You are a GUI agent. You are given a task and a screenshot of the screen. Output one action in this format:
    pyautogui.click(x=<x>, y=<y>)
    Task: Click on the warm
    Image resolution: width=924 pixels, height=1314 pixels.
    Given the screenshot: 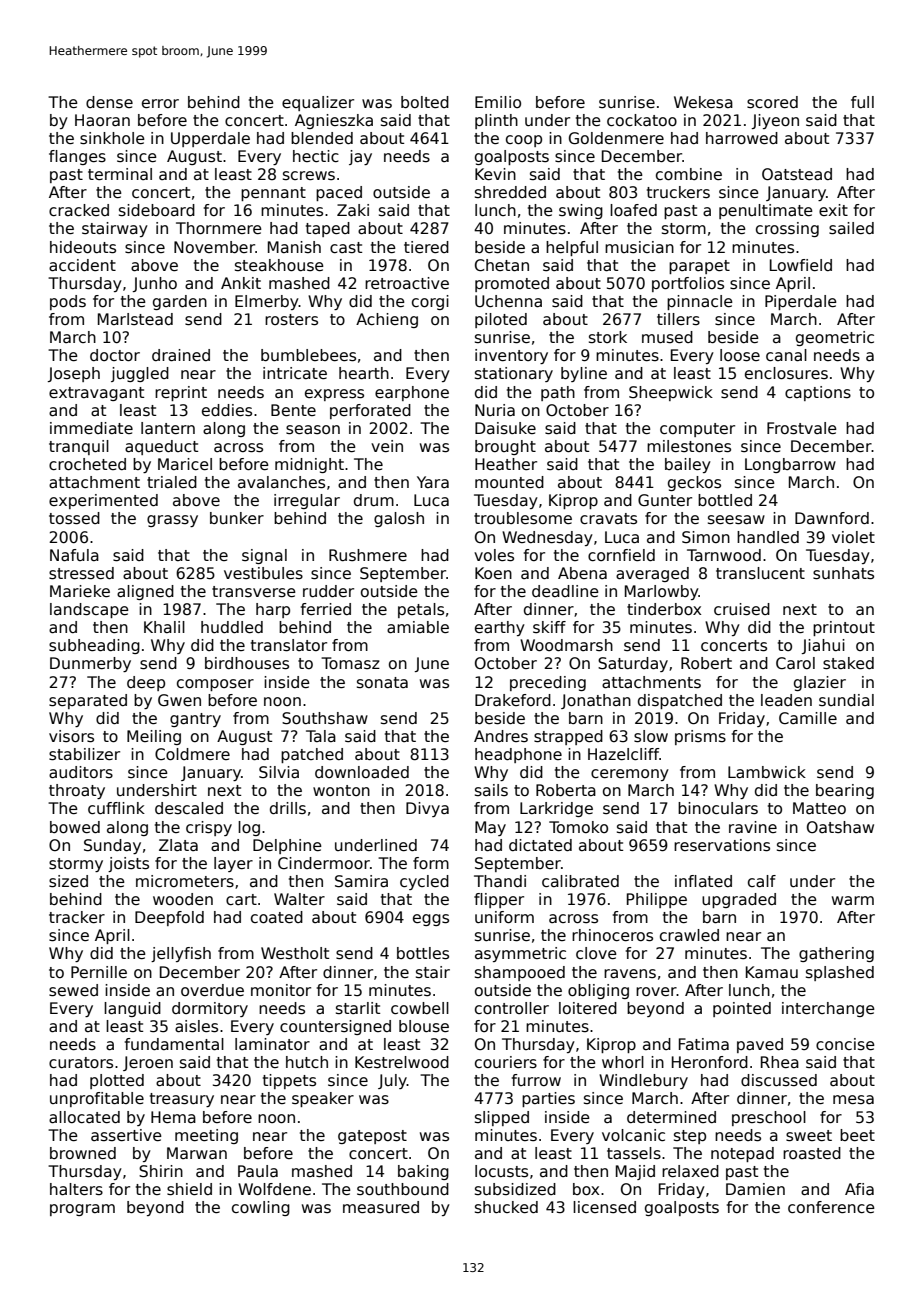 What is the action you would take?
    pyautogui.click(x=853, y=901)
